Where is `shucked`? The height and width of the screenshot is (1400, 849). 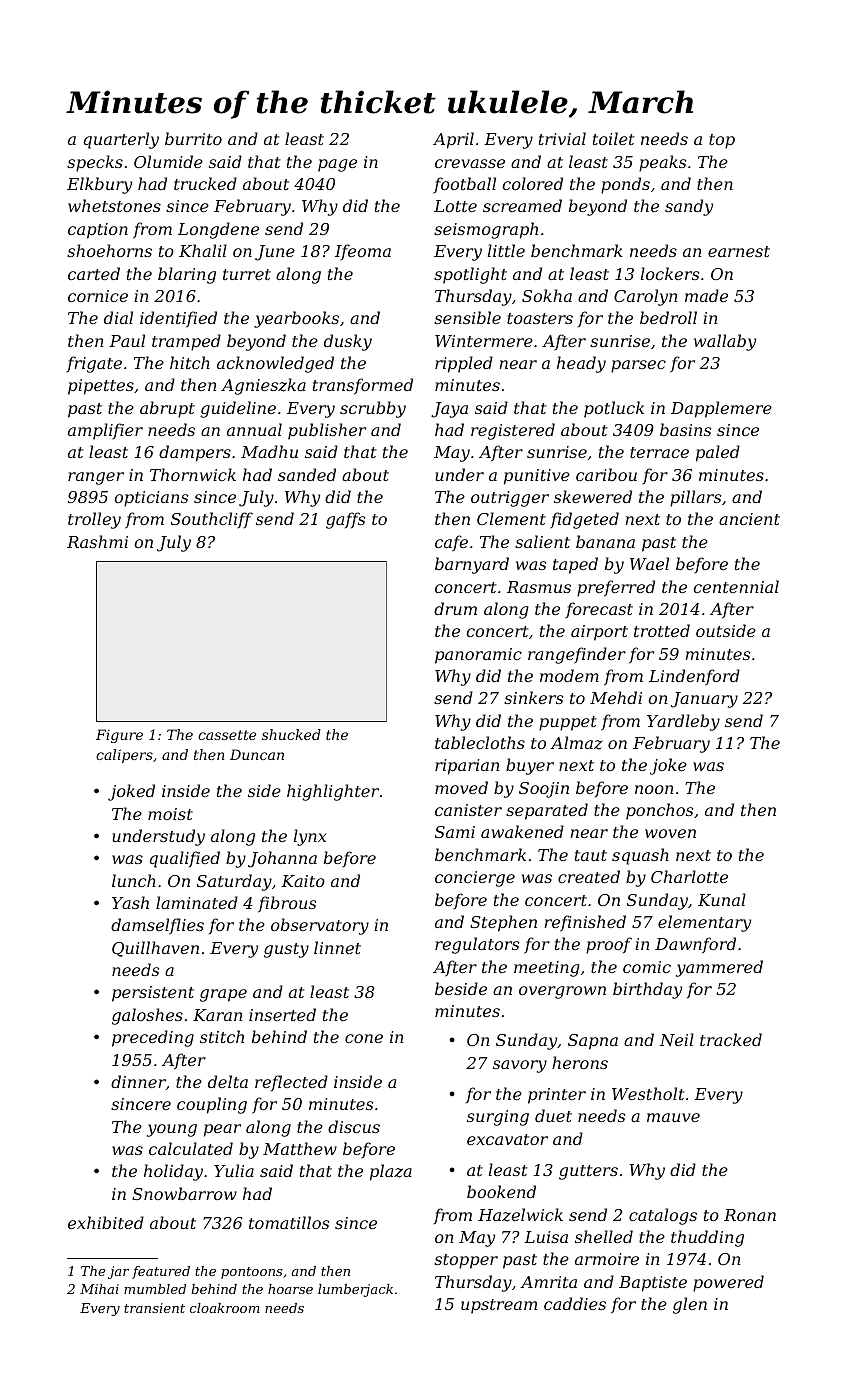 shucked is located at coordinates (291, 734).
